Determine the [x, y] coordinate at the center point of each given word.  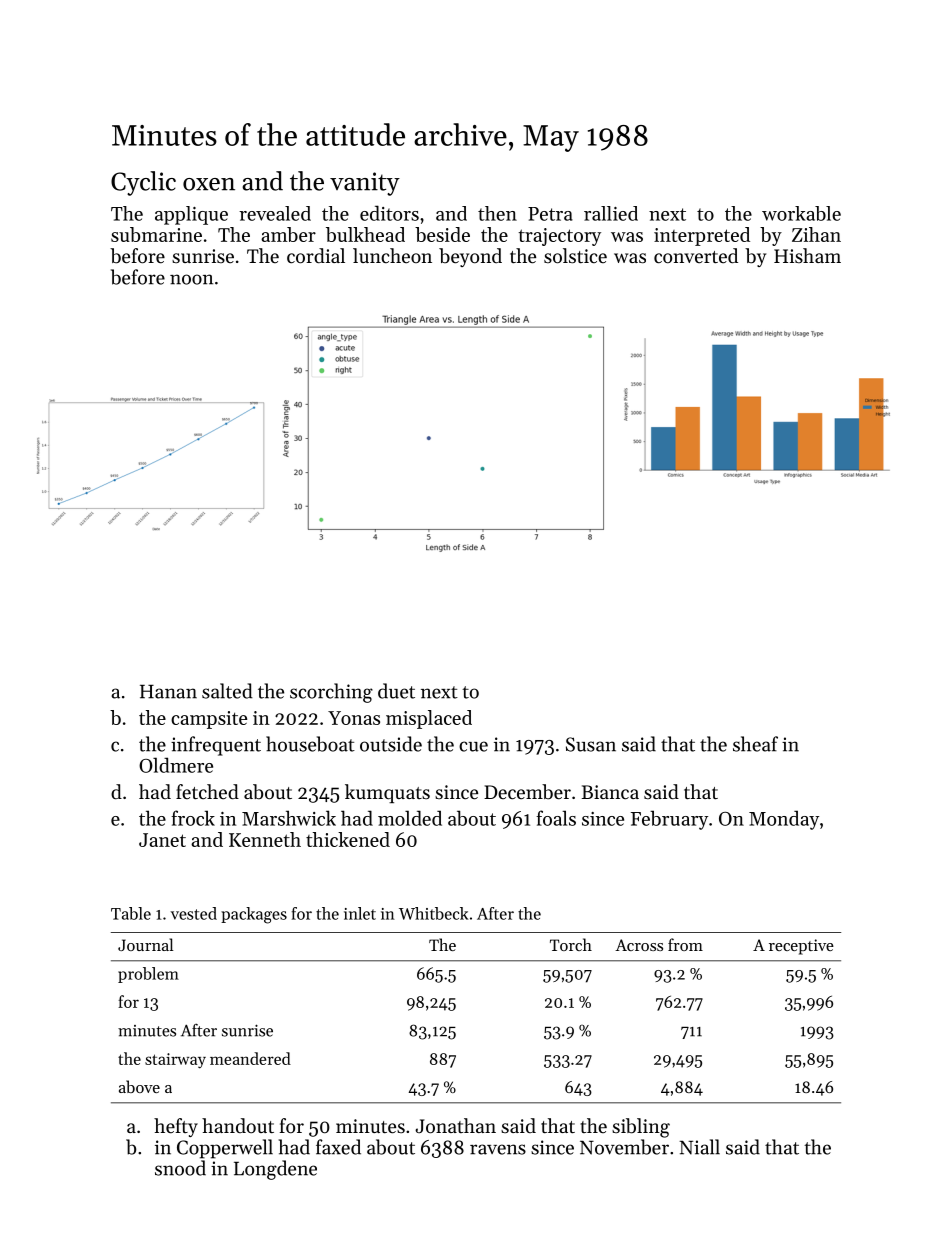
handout [238, 1125]
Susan [591, 744]
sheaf [755, 744]
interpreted [702, 236]
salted [227, 691]
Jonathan [455, 1125]
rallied [611, 213]
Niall [699, 1147]
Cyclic [143, 183]
